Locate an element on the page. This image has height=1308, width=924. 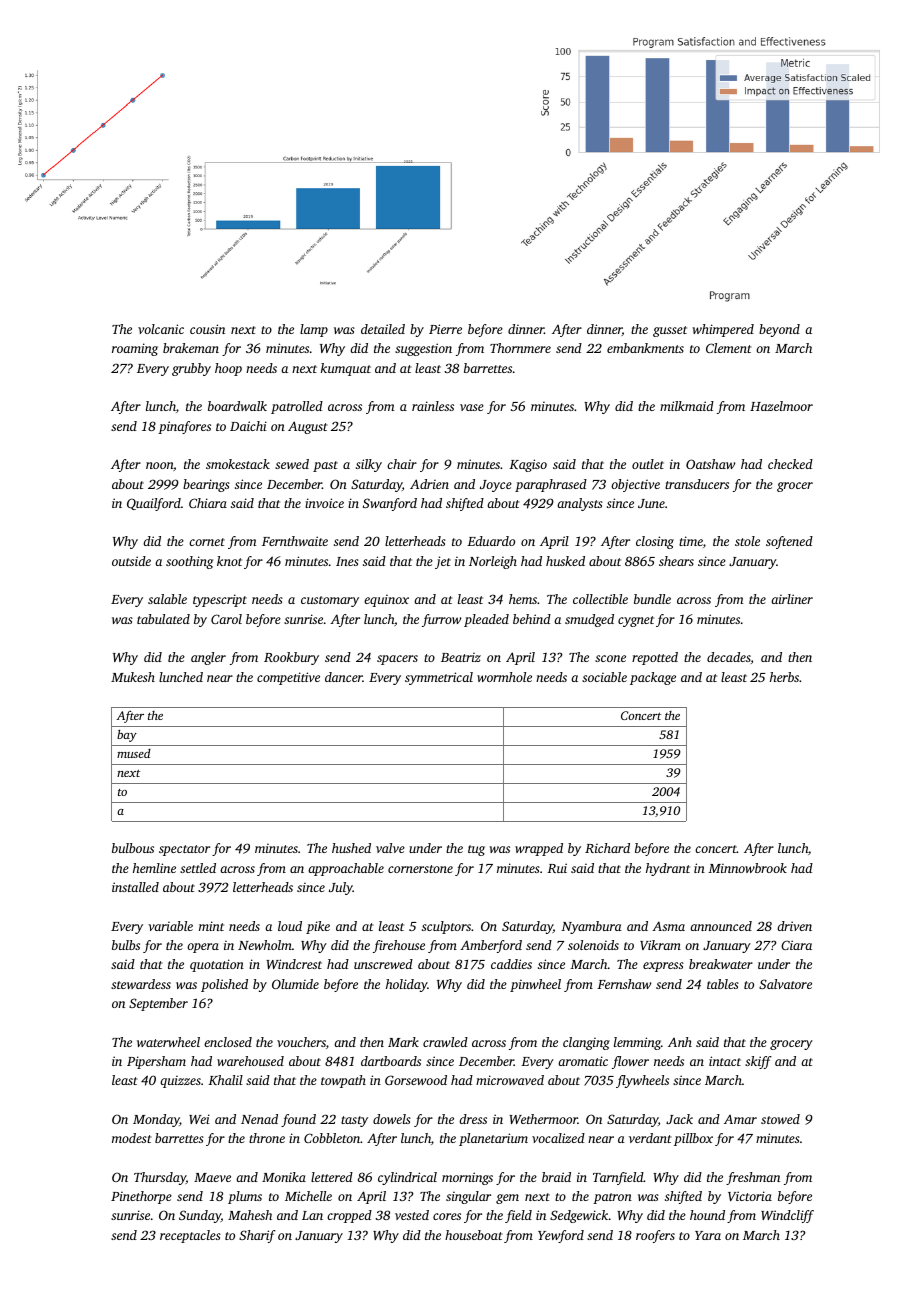
sculptors is located at coordinates (446, 927).
